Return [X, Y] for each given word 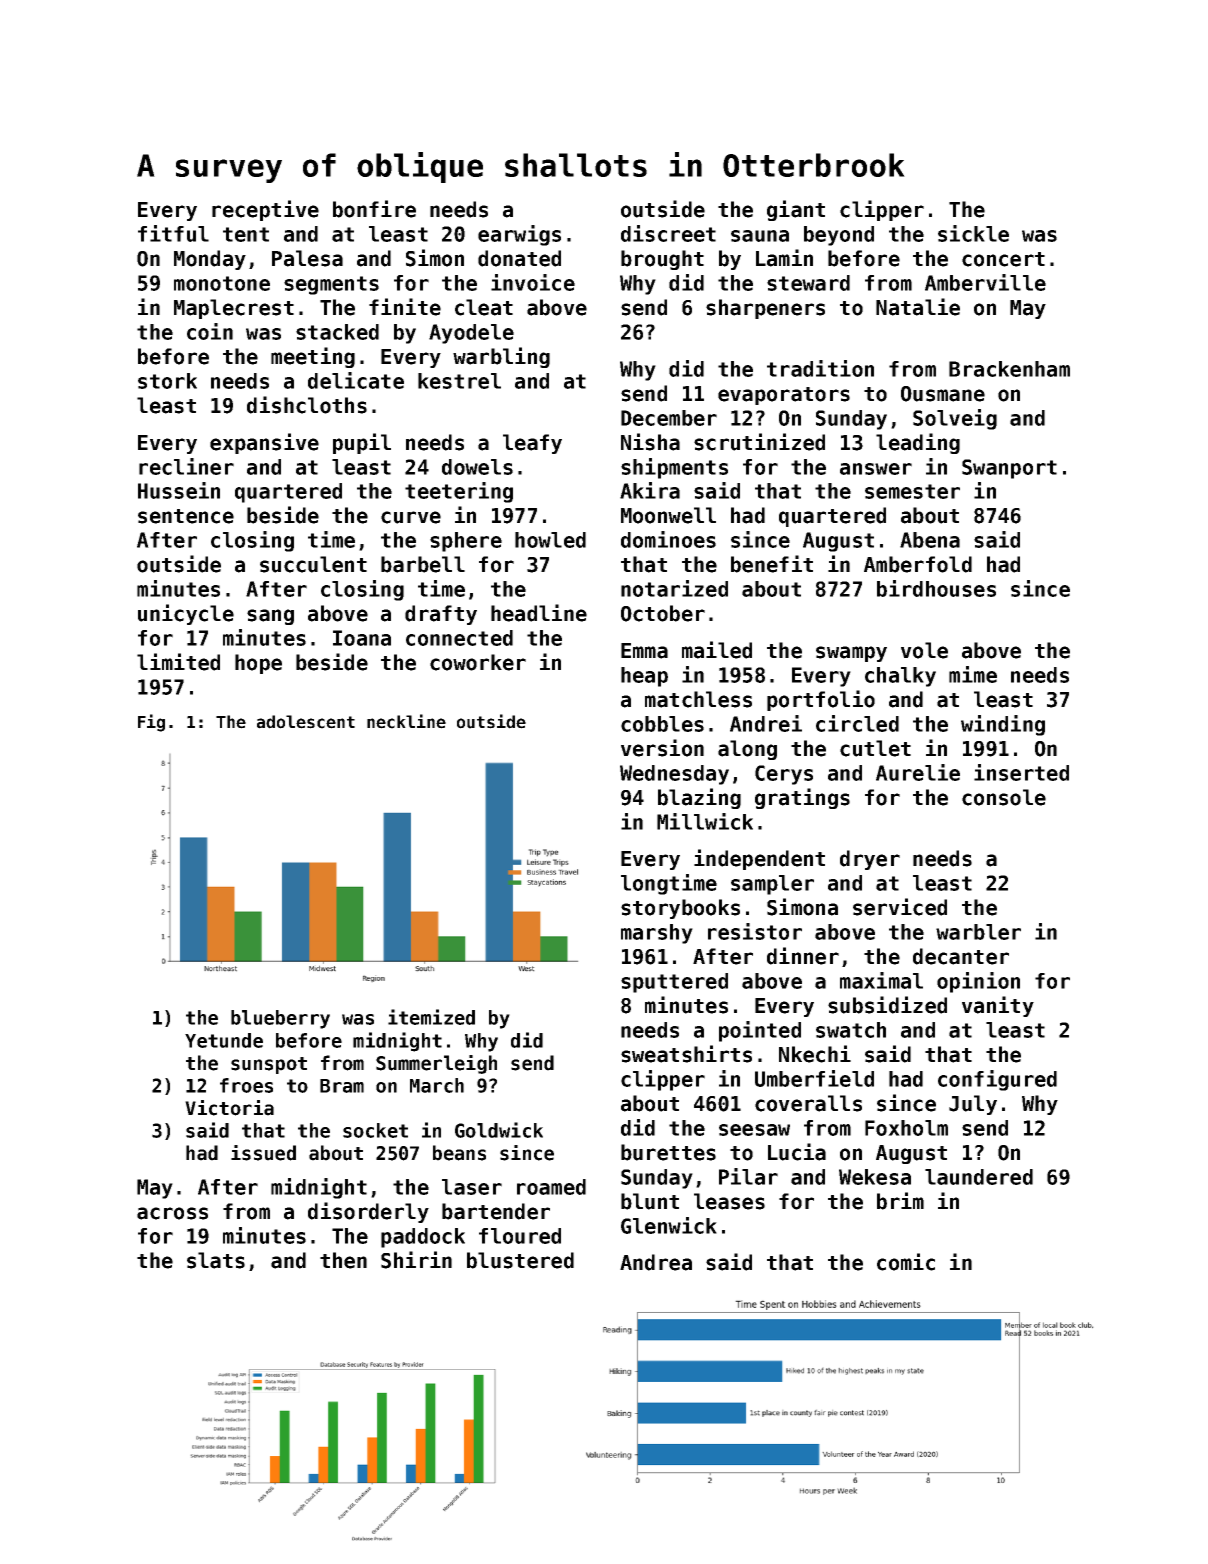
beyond [839, 236]
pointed [760, 1031]
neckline [406, 721]
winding [1003, 725]
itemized [431, 1017]
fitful [173, 233]
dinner [803, 956]
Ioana [362, 638]
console [1004, 797]
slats [216, 1260]
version [662, 748]
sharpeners [765, 309]
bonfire [374, 209]
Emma [644, 651]
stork [167, 381]
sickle [973, 233]
